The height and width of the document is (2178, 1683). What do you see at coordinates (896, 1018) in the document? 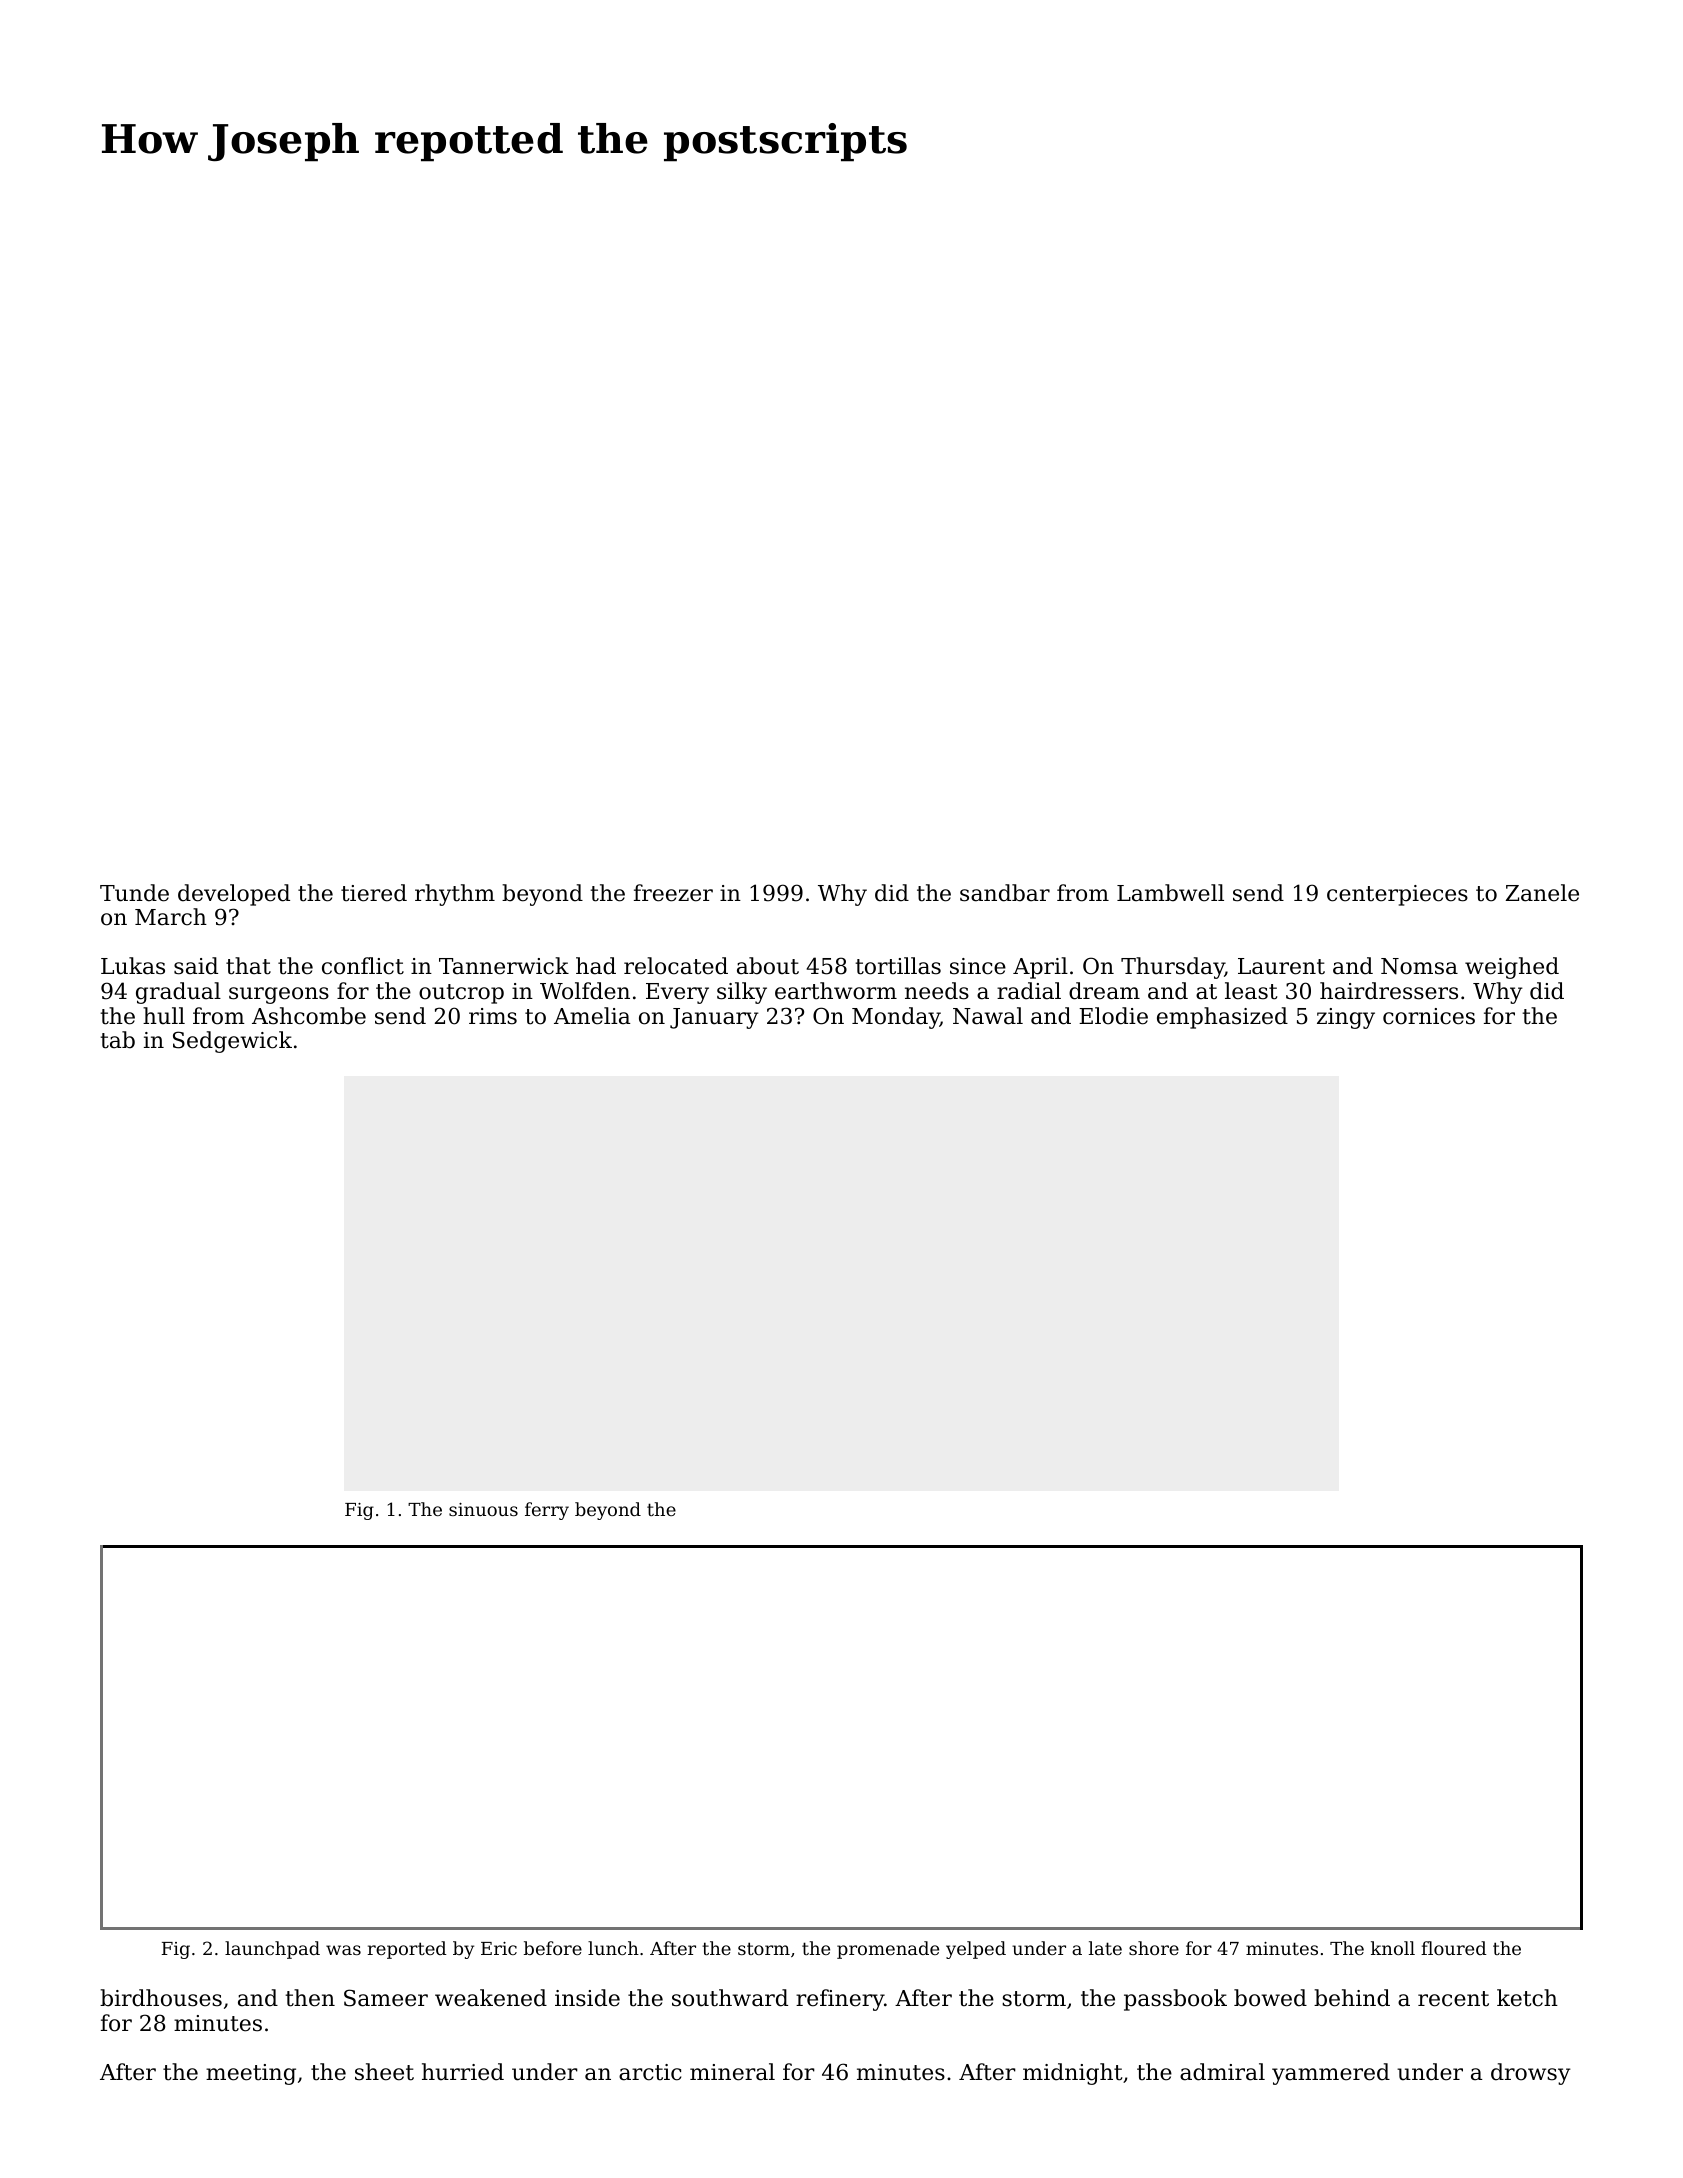
I see `Monday` at bounding box center [896, 1018].
